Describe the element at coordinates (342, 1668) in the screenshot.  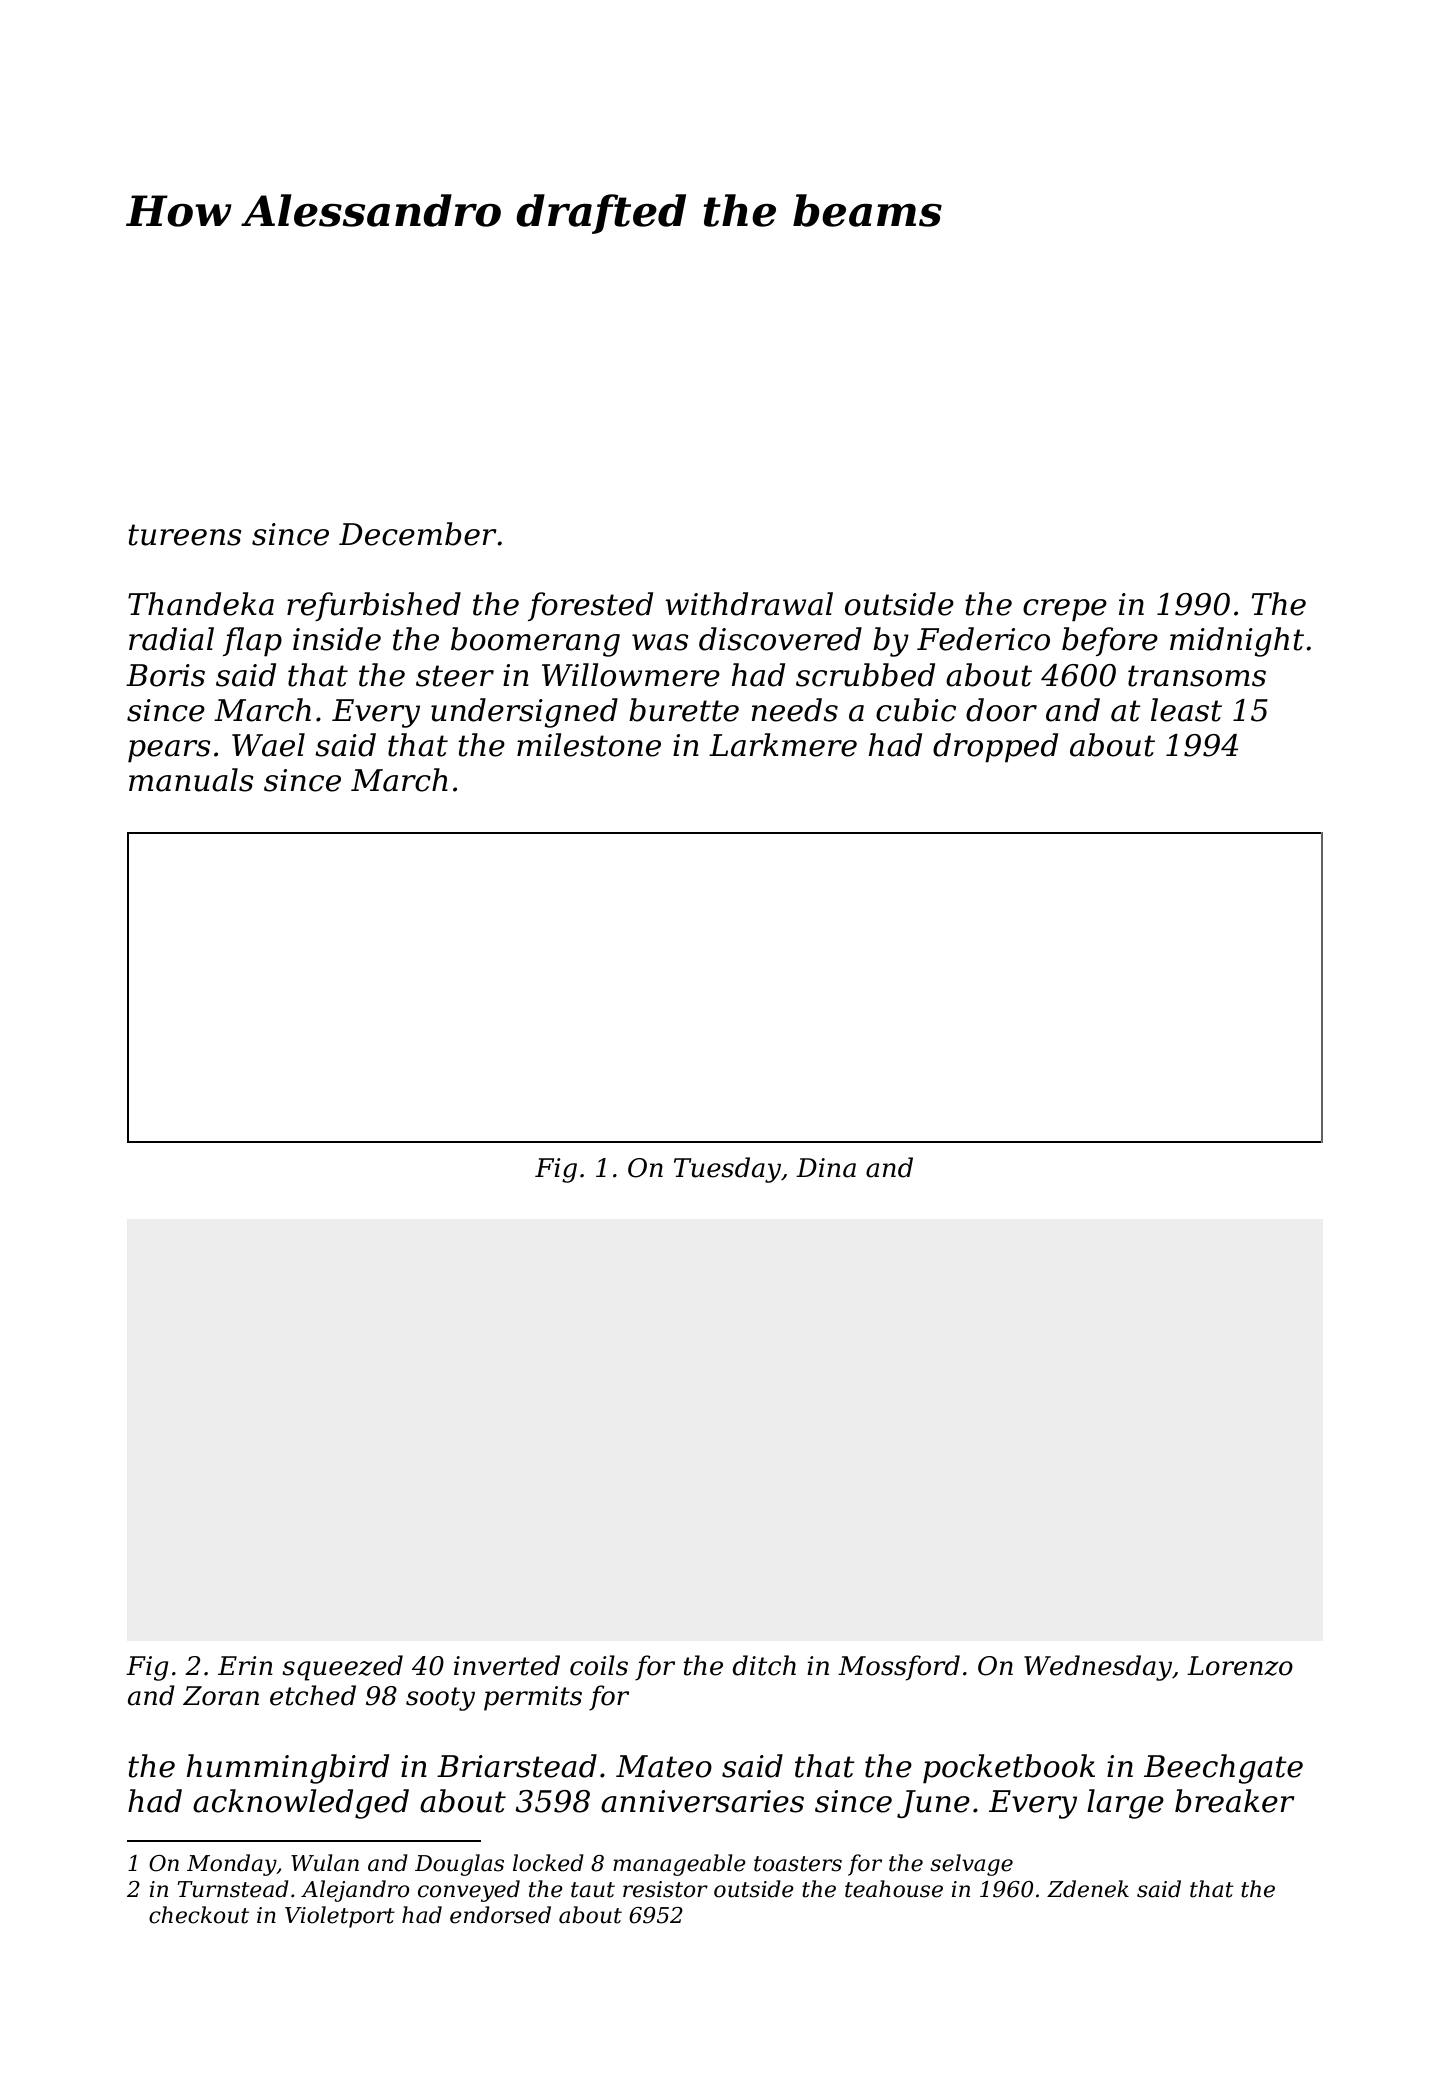
I see `squeezed` at that location.
